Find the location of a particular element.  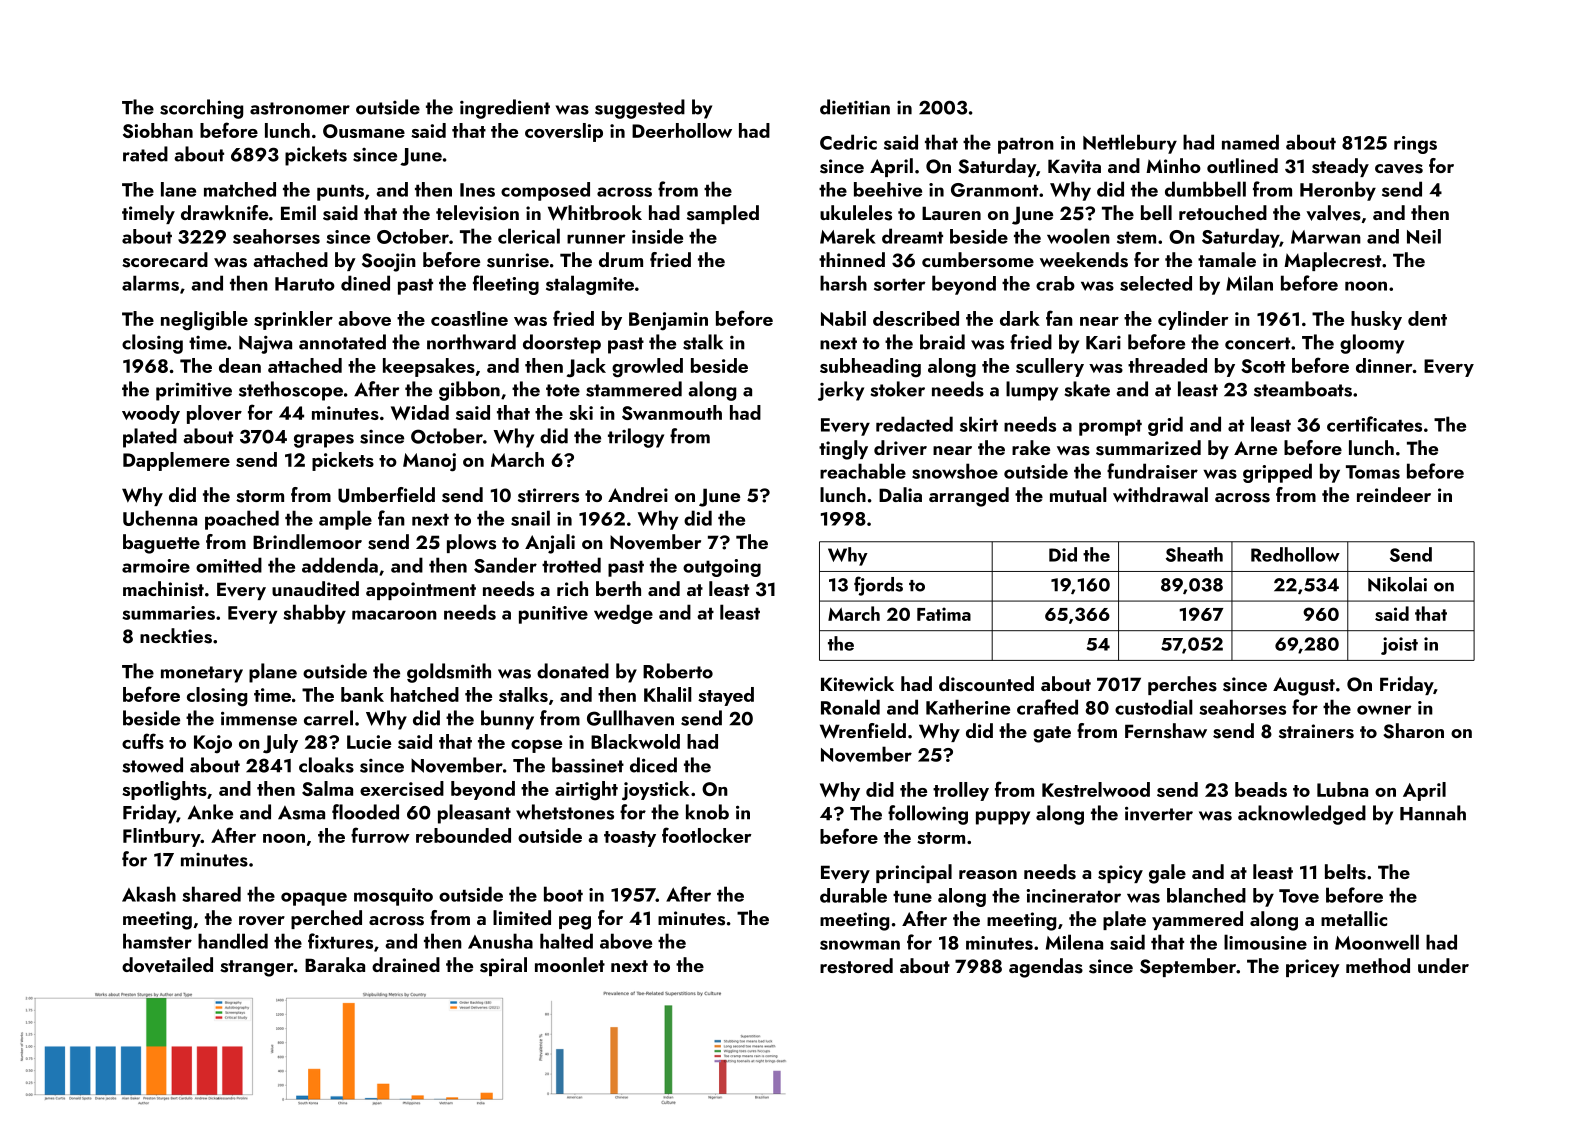

certificates is located at coordinates (1374, 424).
